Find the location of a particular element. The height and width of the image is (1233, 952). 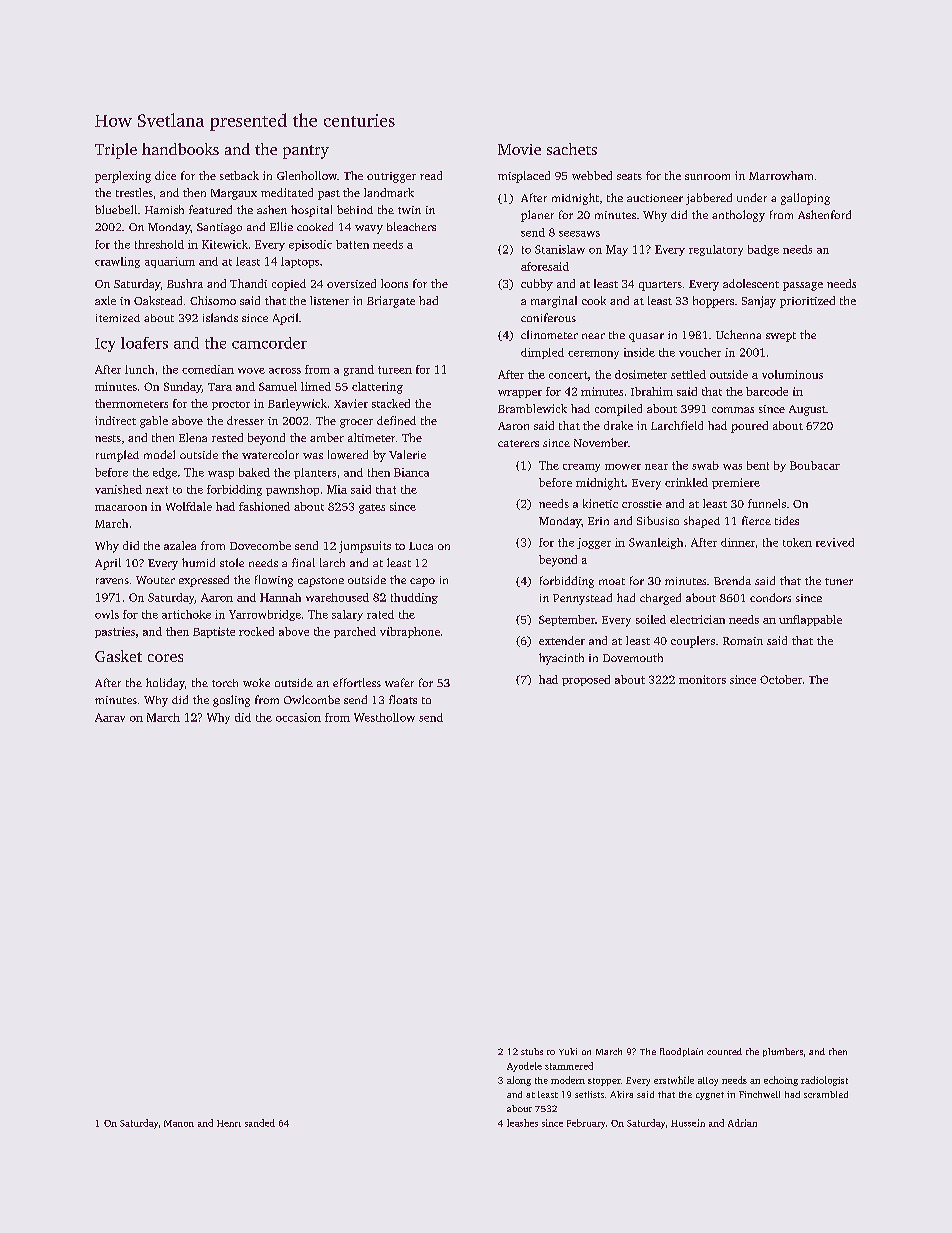

mower is located at coordinates (623, 467).
